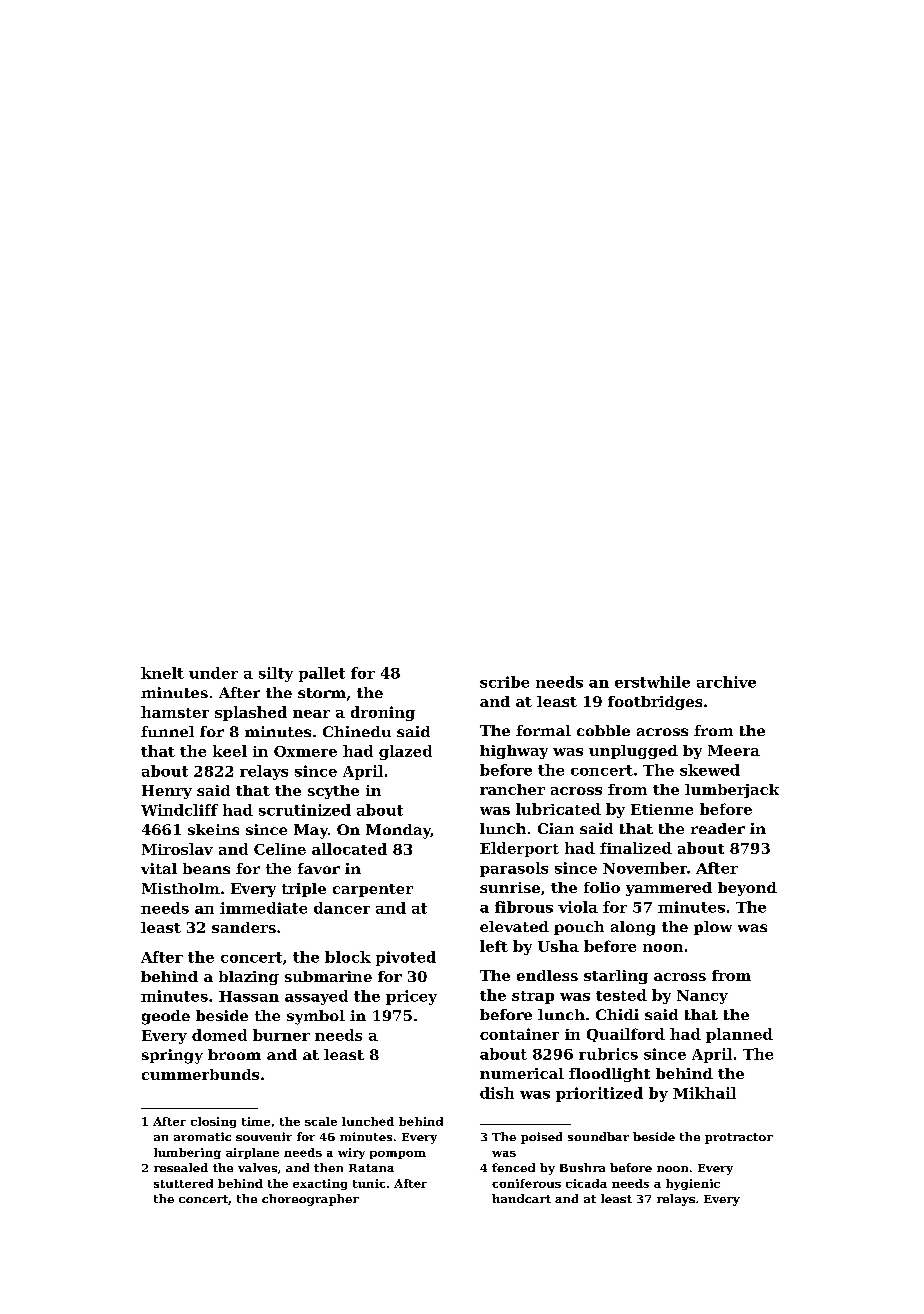 The image size is (924, 1314). Describe the element at coordinates (175, 712) in the screenshot. I see `hamster` at that location.
